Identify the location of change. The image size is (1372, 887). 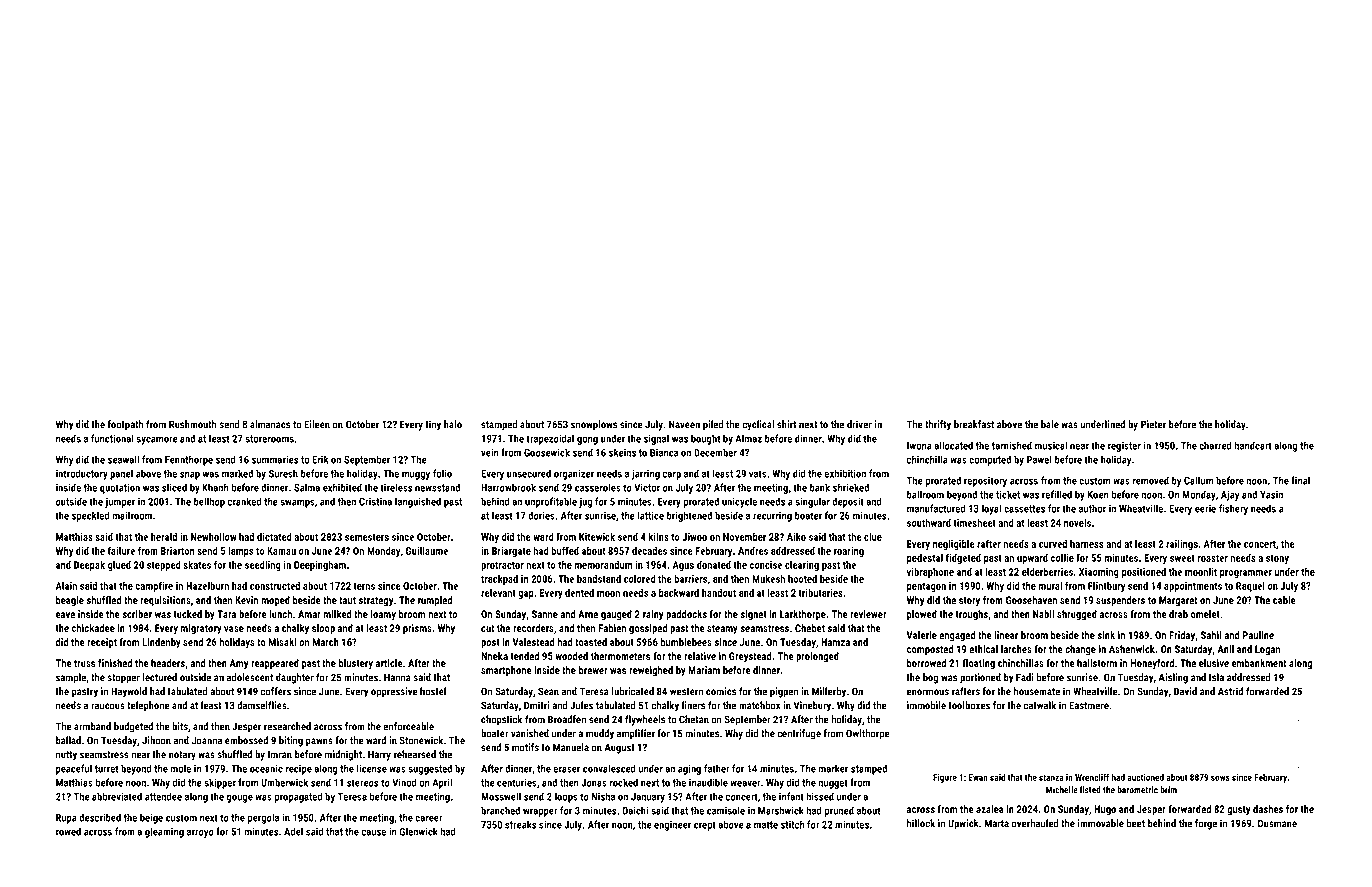
(1080, 650).
